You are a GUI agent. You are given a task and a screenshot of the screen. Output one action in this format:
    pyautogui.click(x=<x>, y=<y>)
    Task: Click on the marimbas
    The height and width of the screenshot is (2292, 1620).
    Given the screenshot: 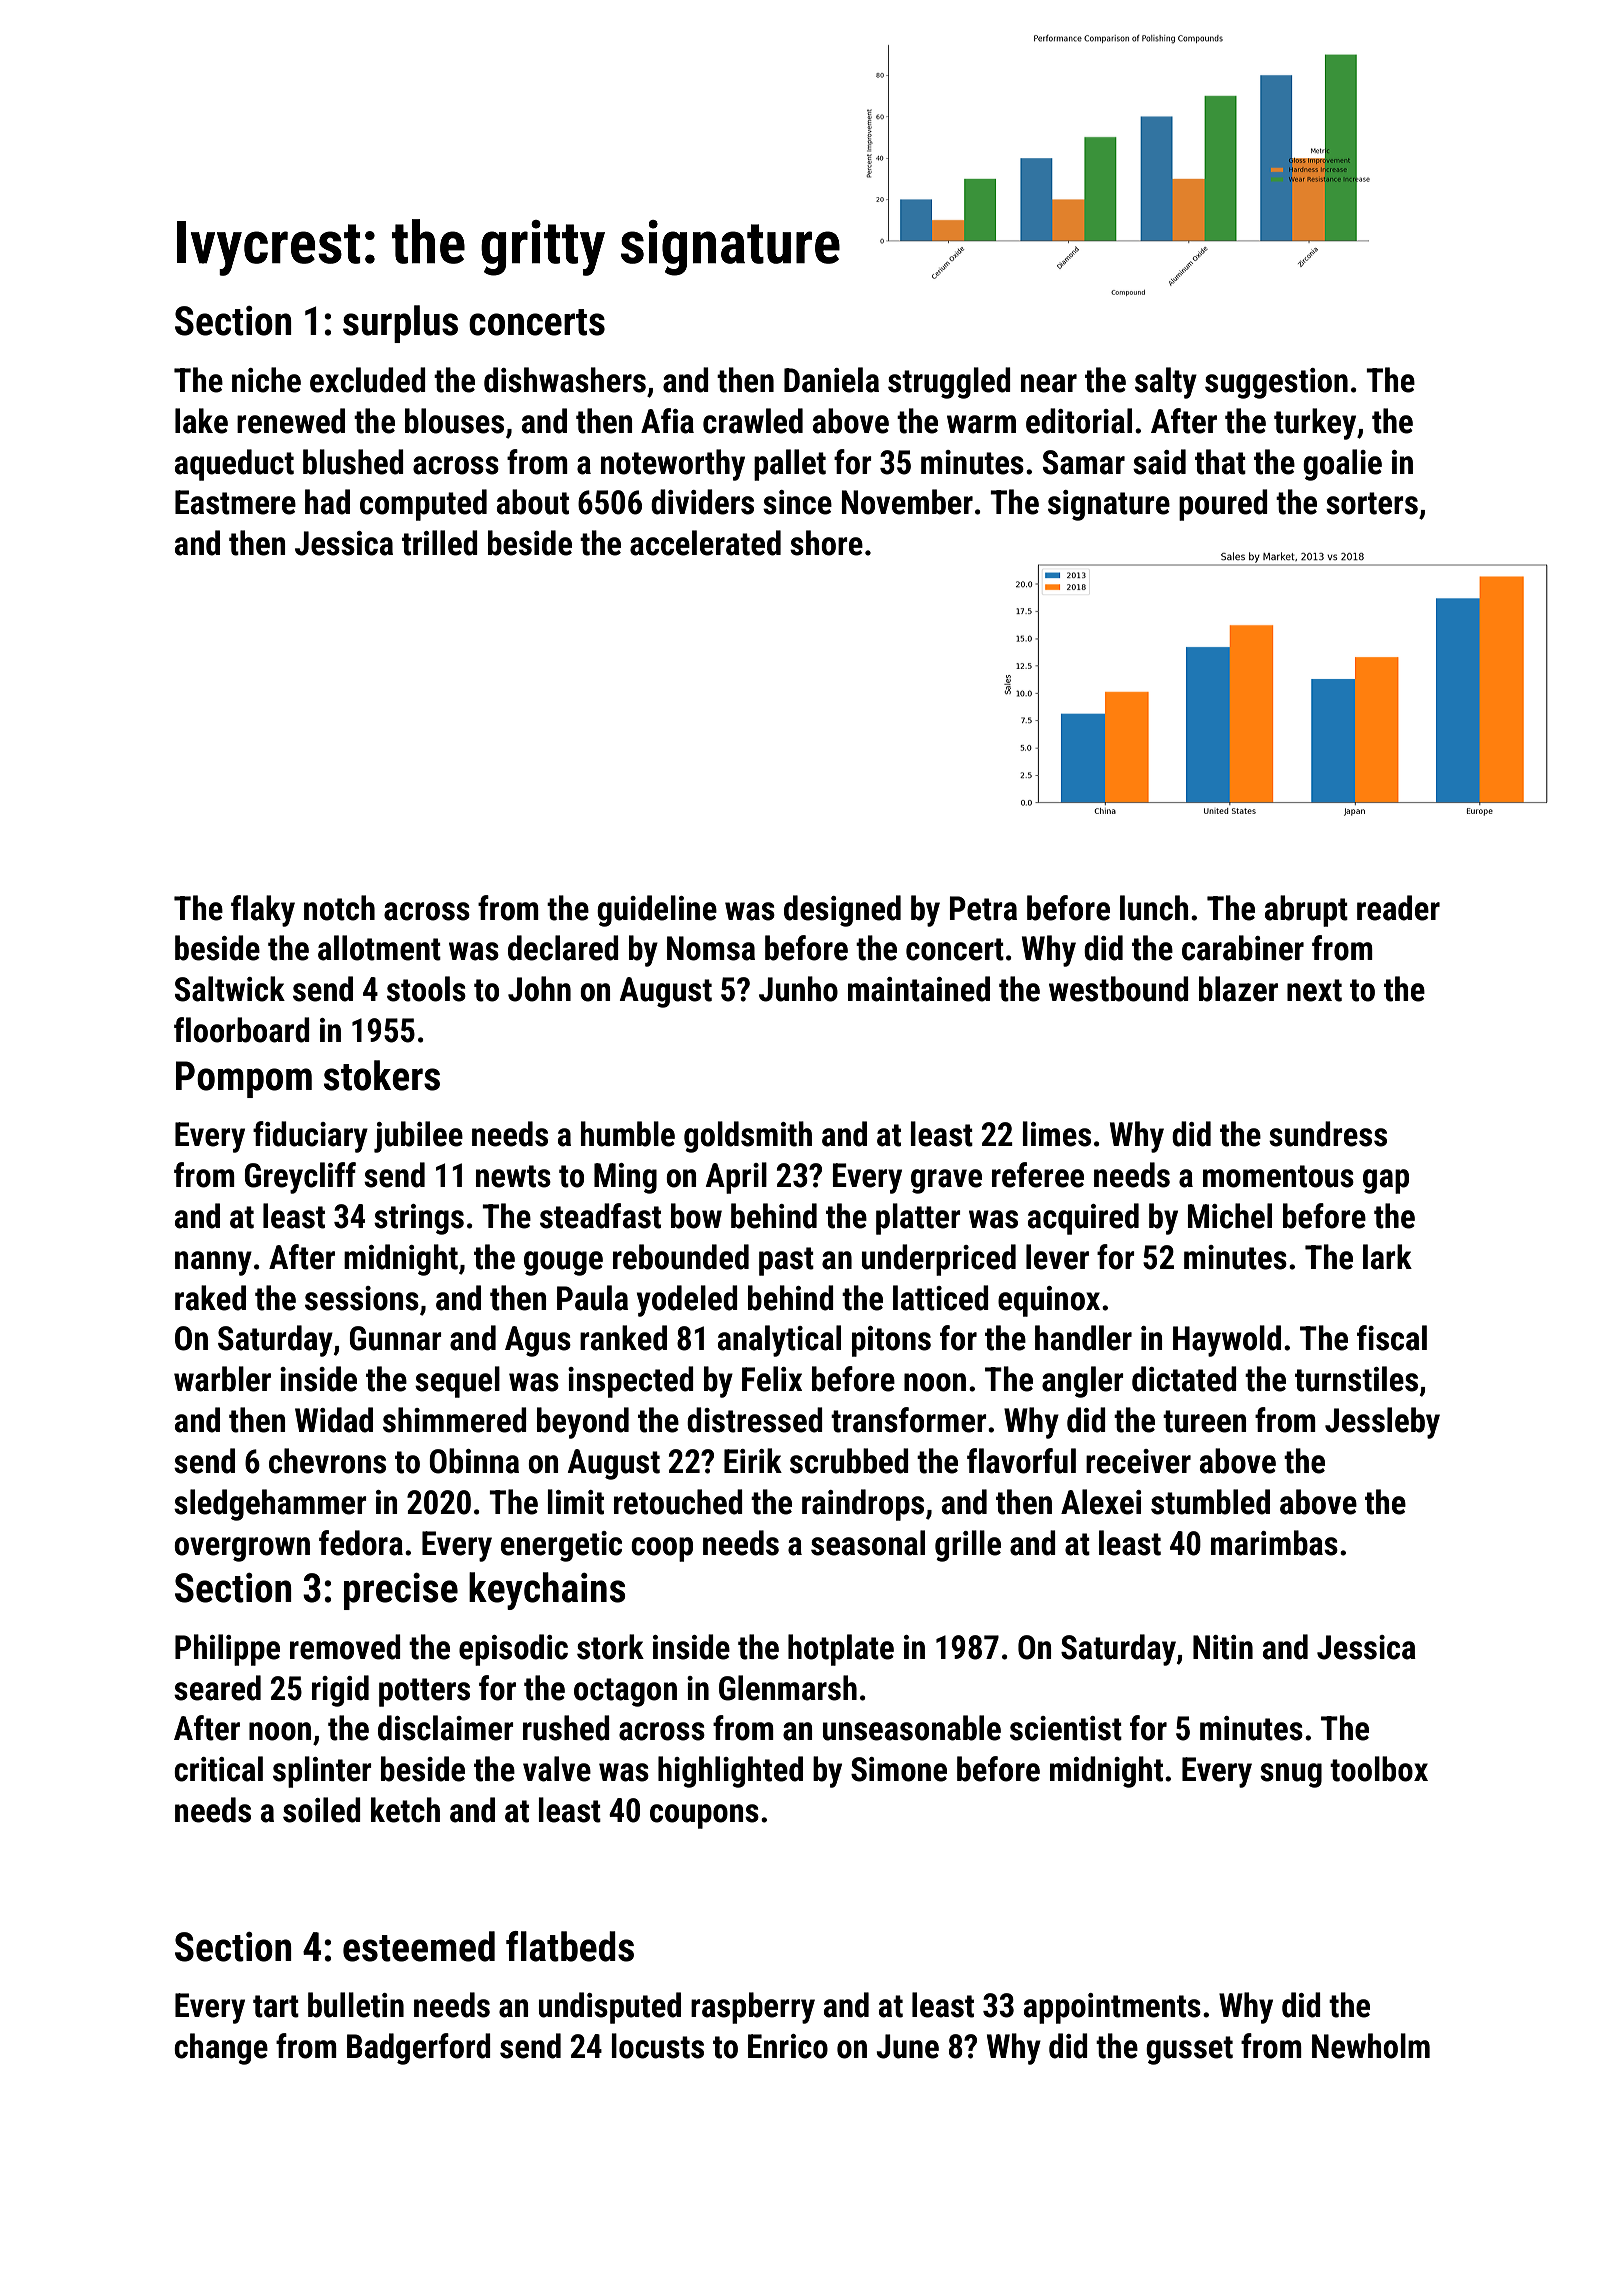 What is the action you would take?
    pyautogui.click(x=1274, y=1543)
